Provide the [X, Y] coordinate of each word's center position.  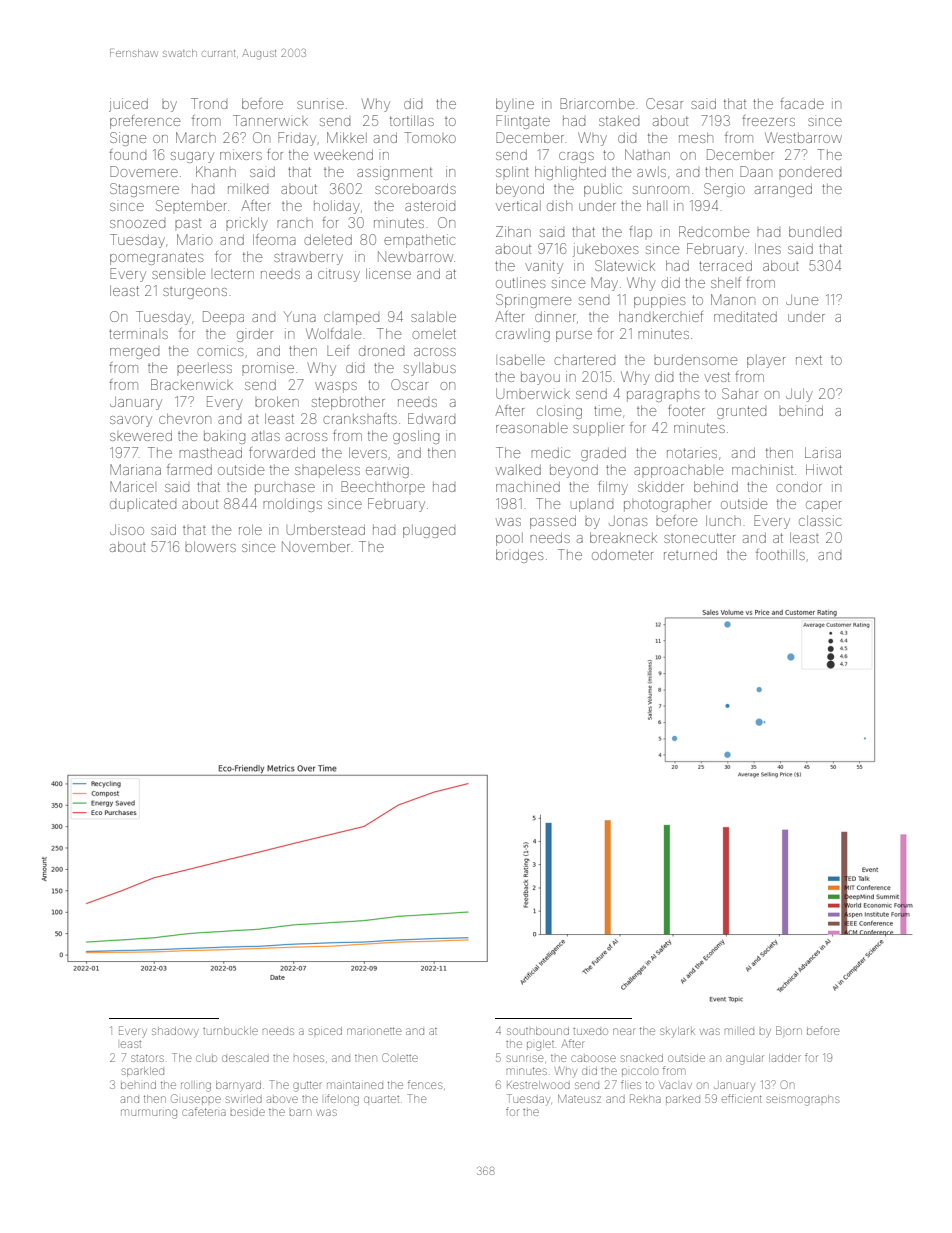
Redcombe [714, 231]
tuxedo [590, 1031]
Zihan [513, 231]
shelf [726, 282]
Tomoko [430, 137]
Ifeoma [274, 239]
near [623, 1031]
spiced [325, 1031]
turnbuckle [230, 1031]
